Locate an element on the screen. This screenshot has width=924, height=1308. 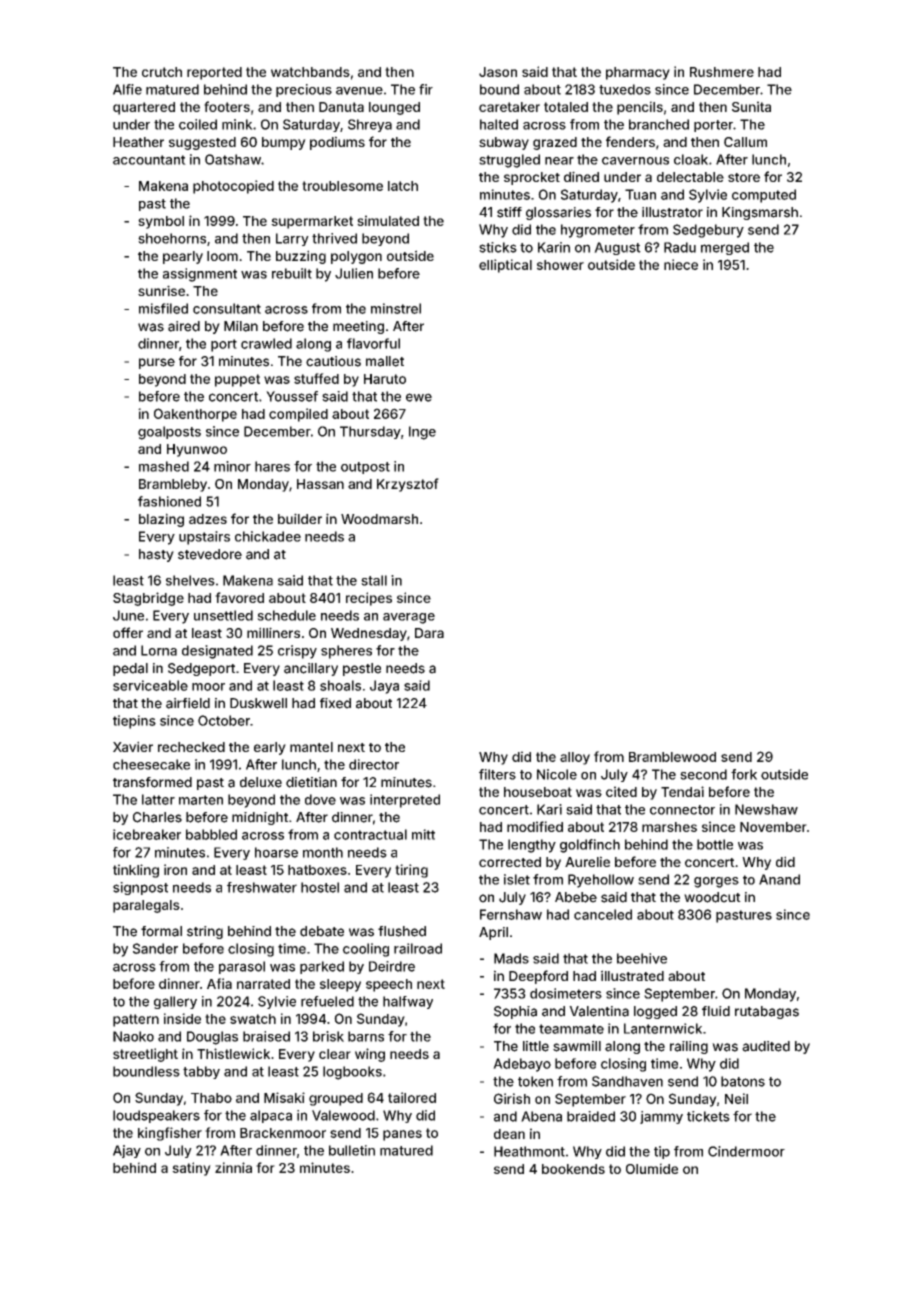
logged is located at coordinates (655, 1012).
